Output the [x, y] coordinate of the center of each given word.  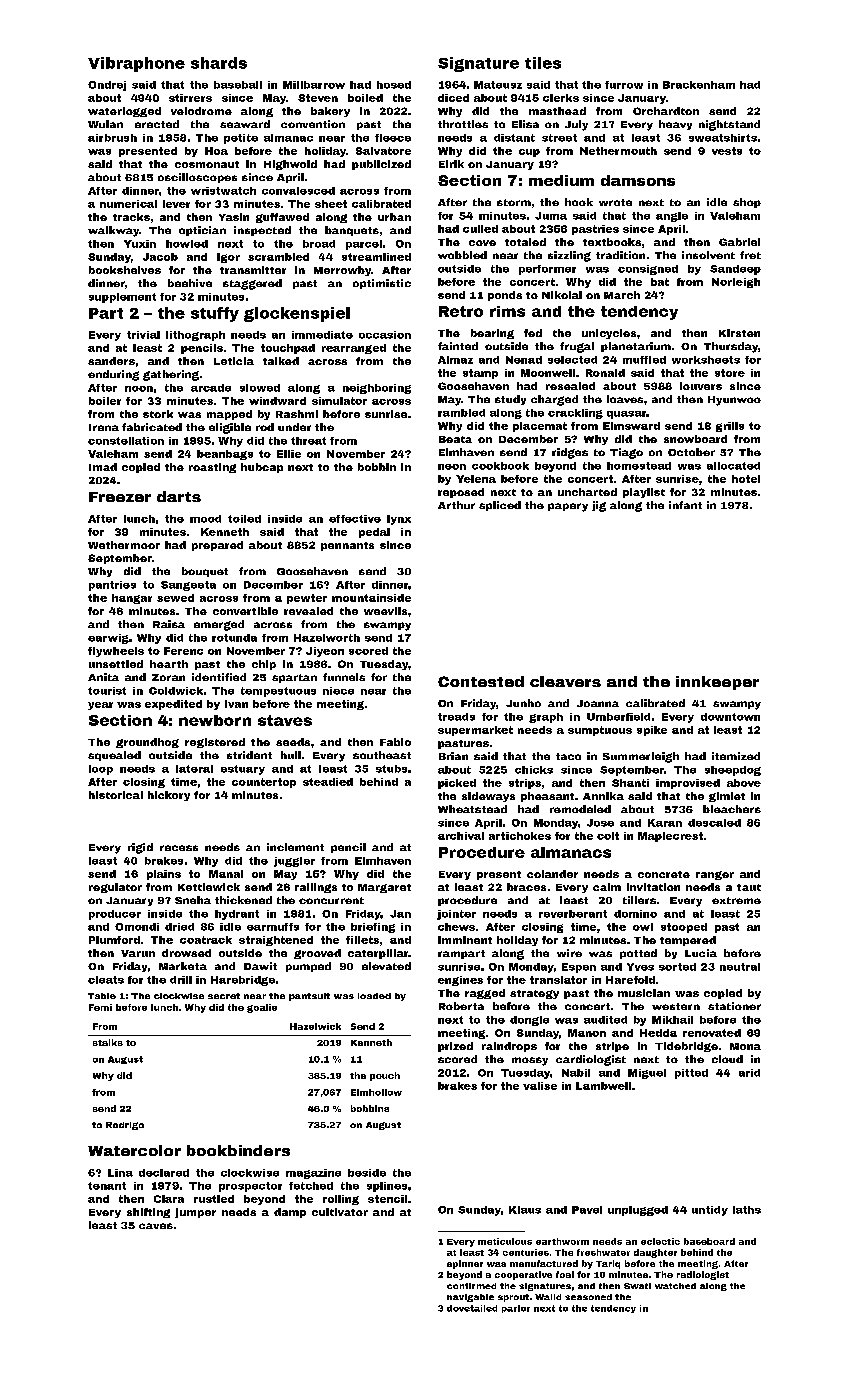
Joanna [598, 703]
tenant [107, 1186]
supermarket [475, 731]
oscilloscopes [197, 178]
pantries [112, 586]
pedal [374, 533]
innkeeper [717, 683]
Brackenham [699, 85]
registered [215, 743]
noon [139, 389]
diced [453, 98]
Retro [461, 311]
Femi [100, 1007]
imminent [465, 940]
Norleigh [736, 283]
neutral [740, 967]
